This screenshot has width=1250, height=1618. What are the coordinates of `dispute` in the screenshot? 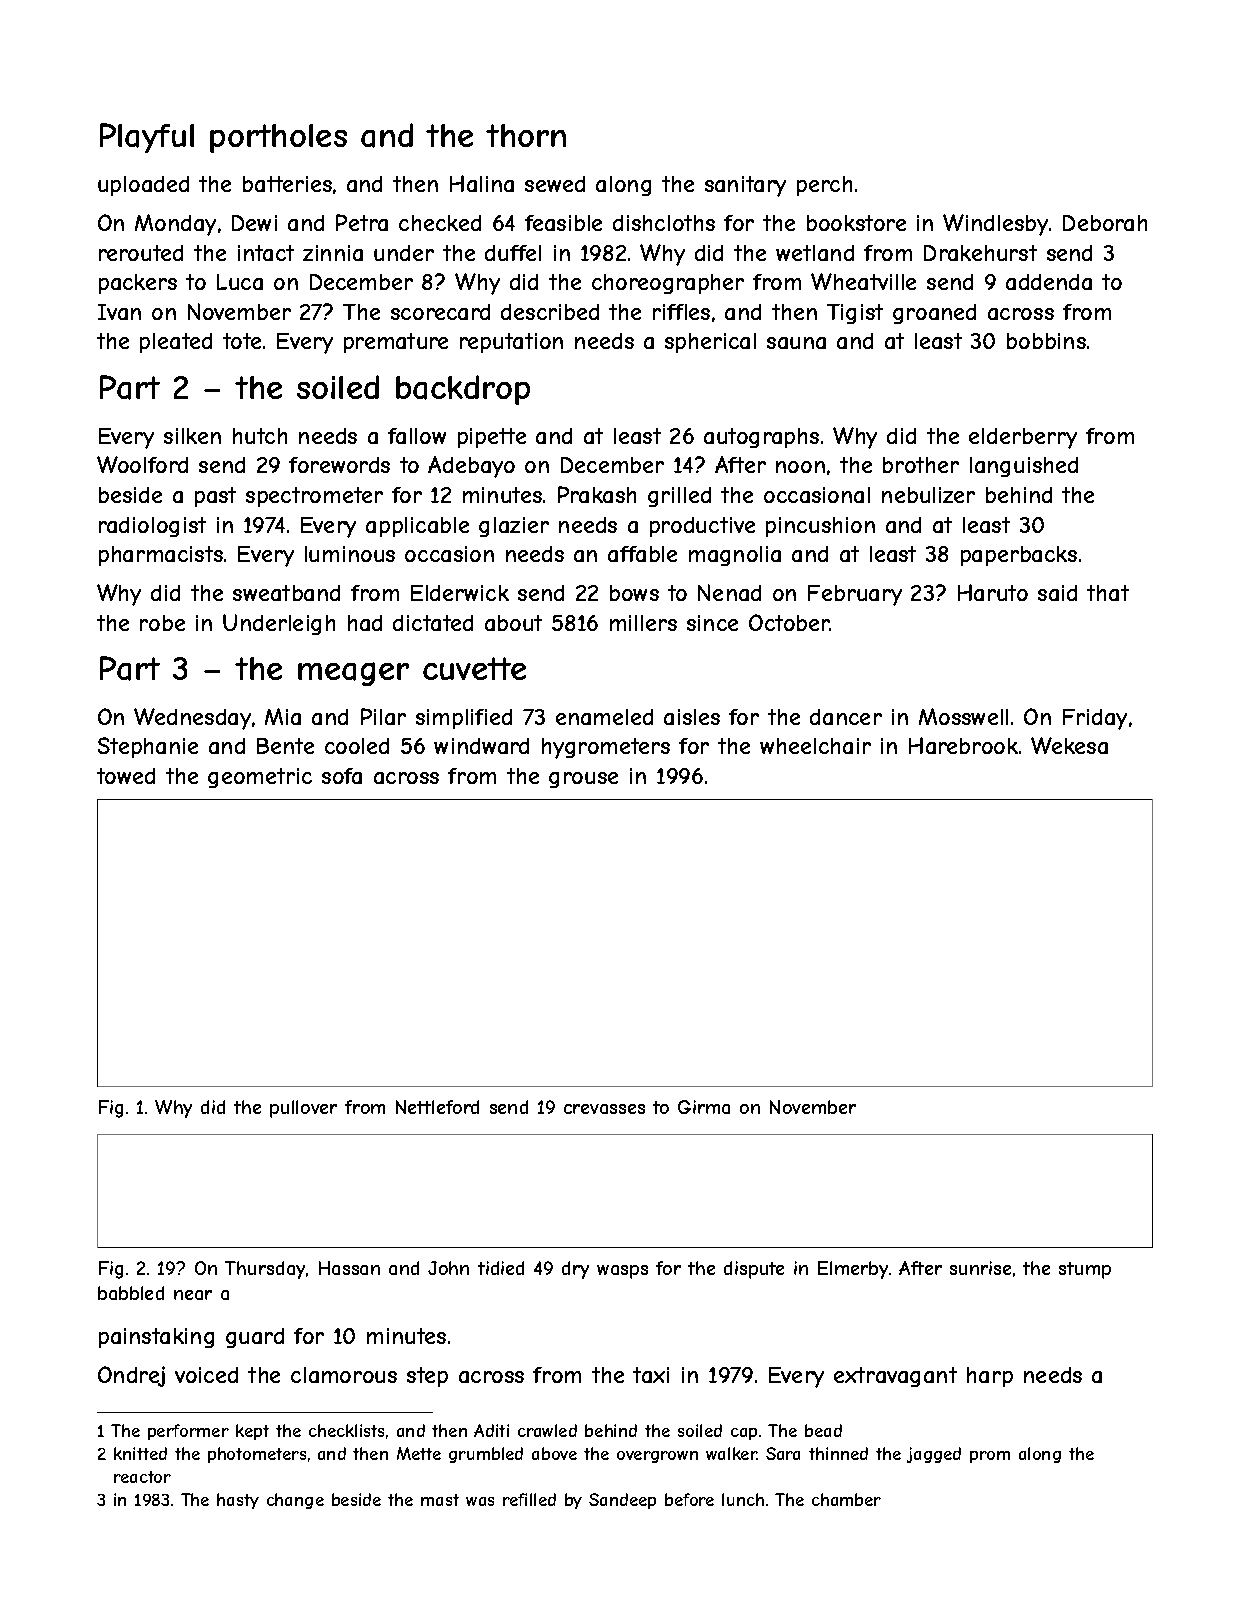 It's located at (754, 1270).
